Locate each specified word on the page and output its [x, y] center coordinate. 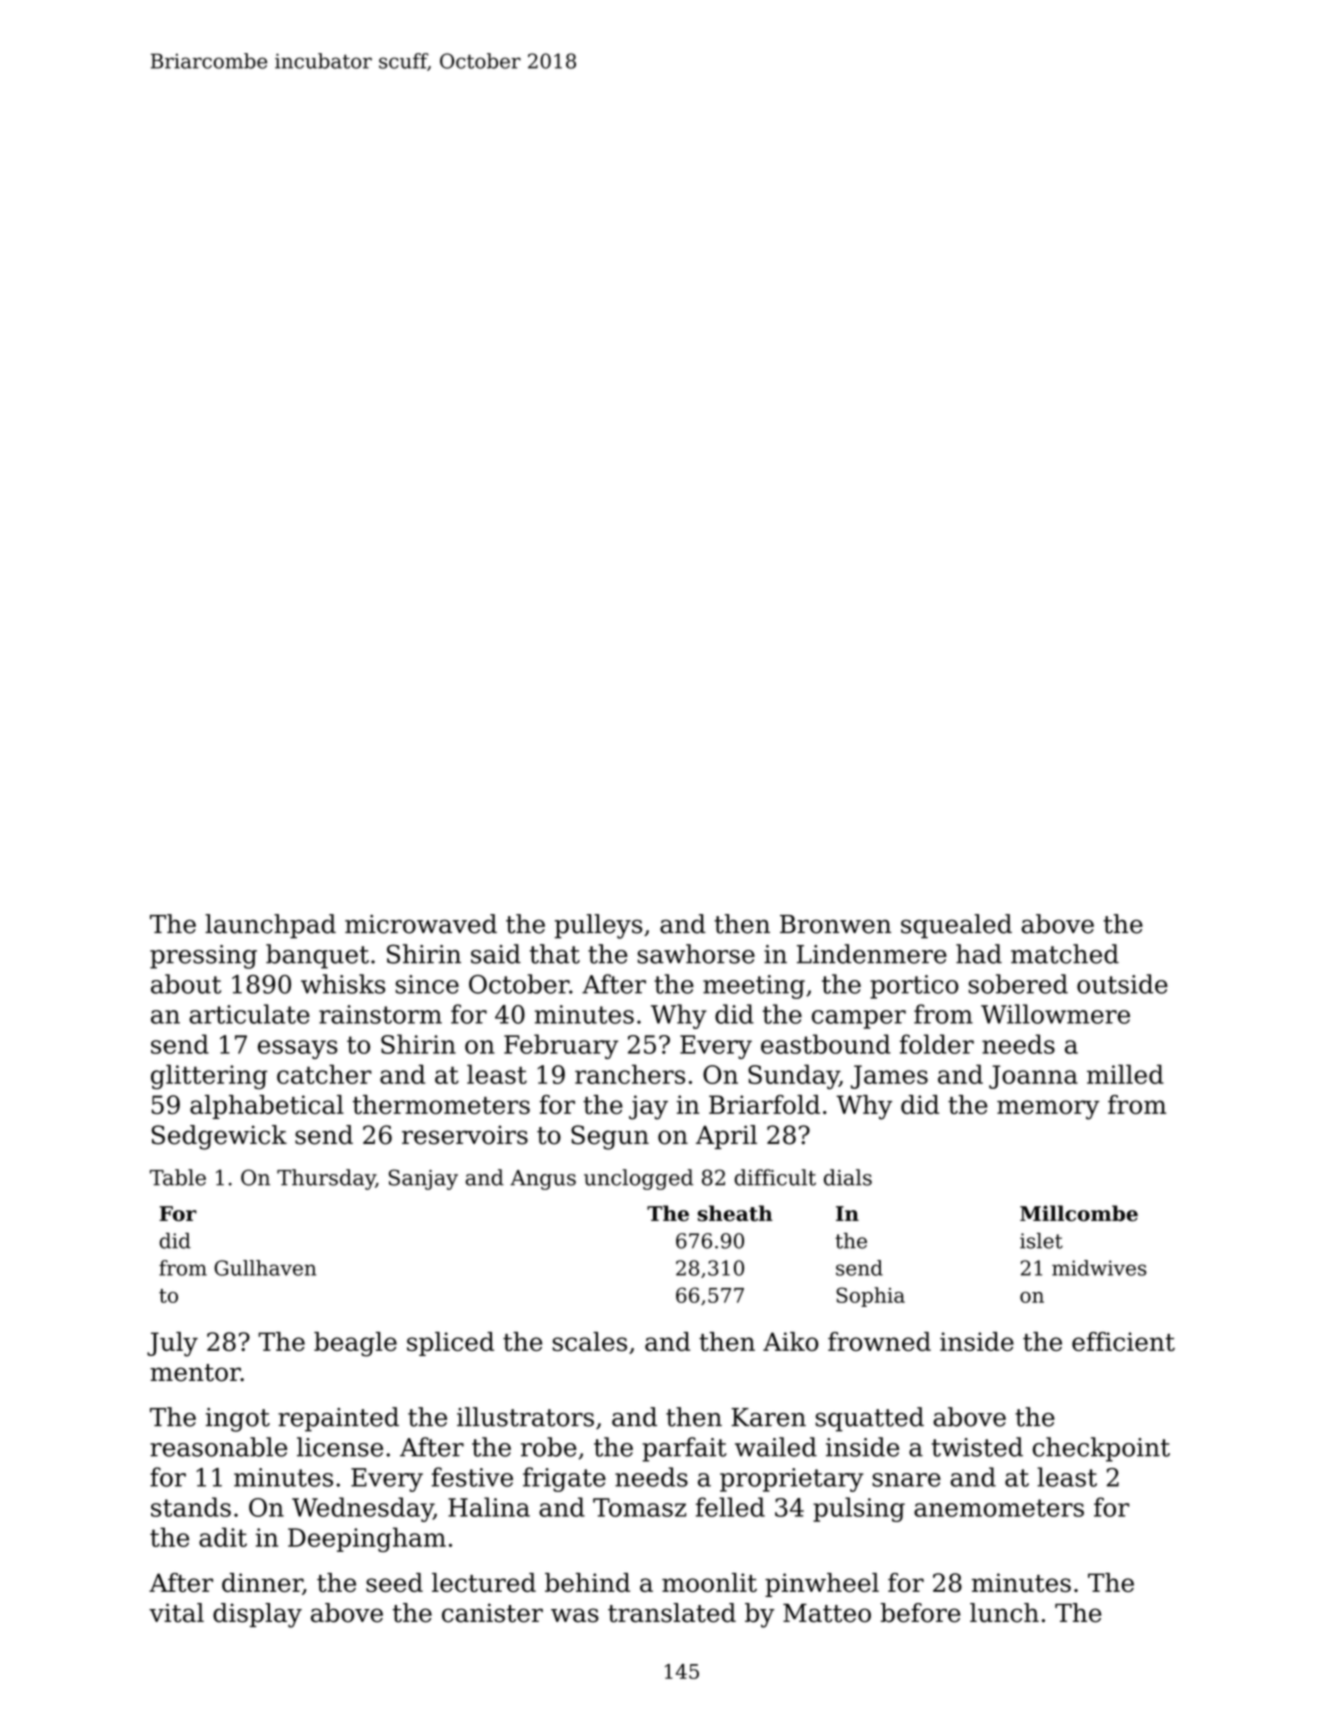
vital [176, 1613]
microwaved [421, 924]
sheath [735, 1213]
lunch [1004, 1613]
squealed [956, 926]
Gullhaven [265, 1268]
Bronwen [835, 924]
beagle [355, 1344]
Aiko [790, 1341]
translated [672, 1613]
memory [1048, 1110]
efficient [1123, 1341]
